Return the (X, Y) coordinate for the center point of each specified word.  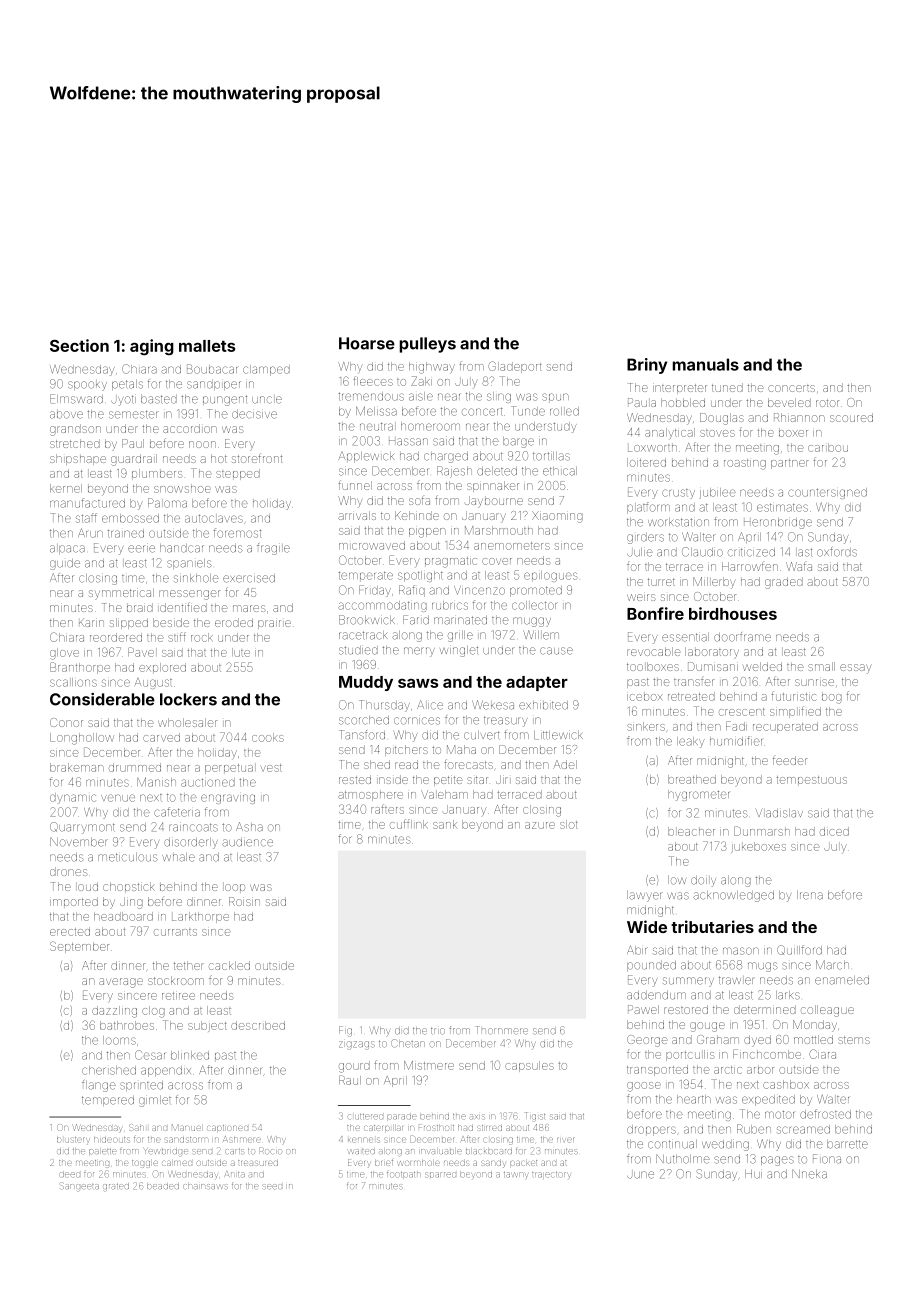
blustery (73, 1140)
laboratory (712, 653)
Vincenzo (479, 590)
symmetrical (121, 594)
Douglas (722, 419)
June (640, 1175)
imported (74, 901)
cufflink (409, 824)
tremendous (371, 396)
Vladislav (779, 813)
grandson (75, 430)
